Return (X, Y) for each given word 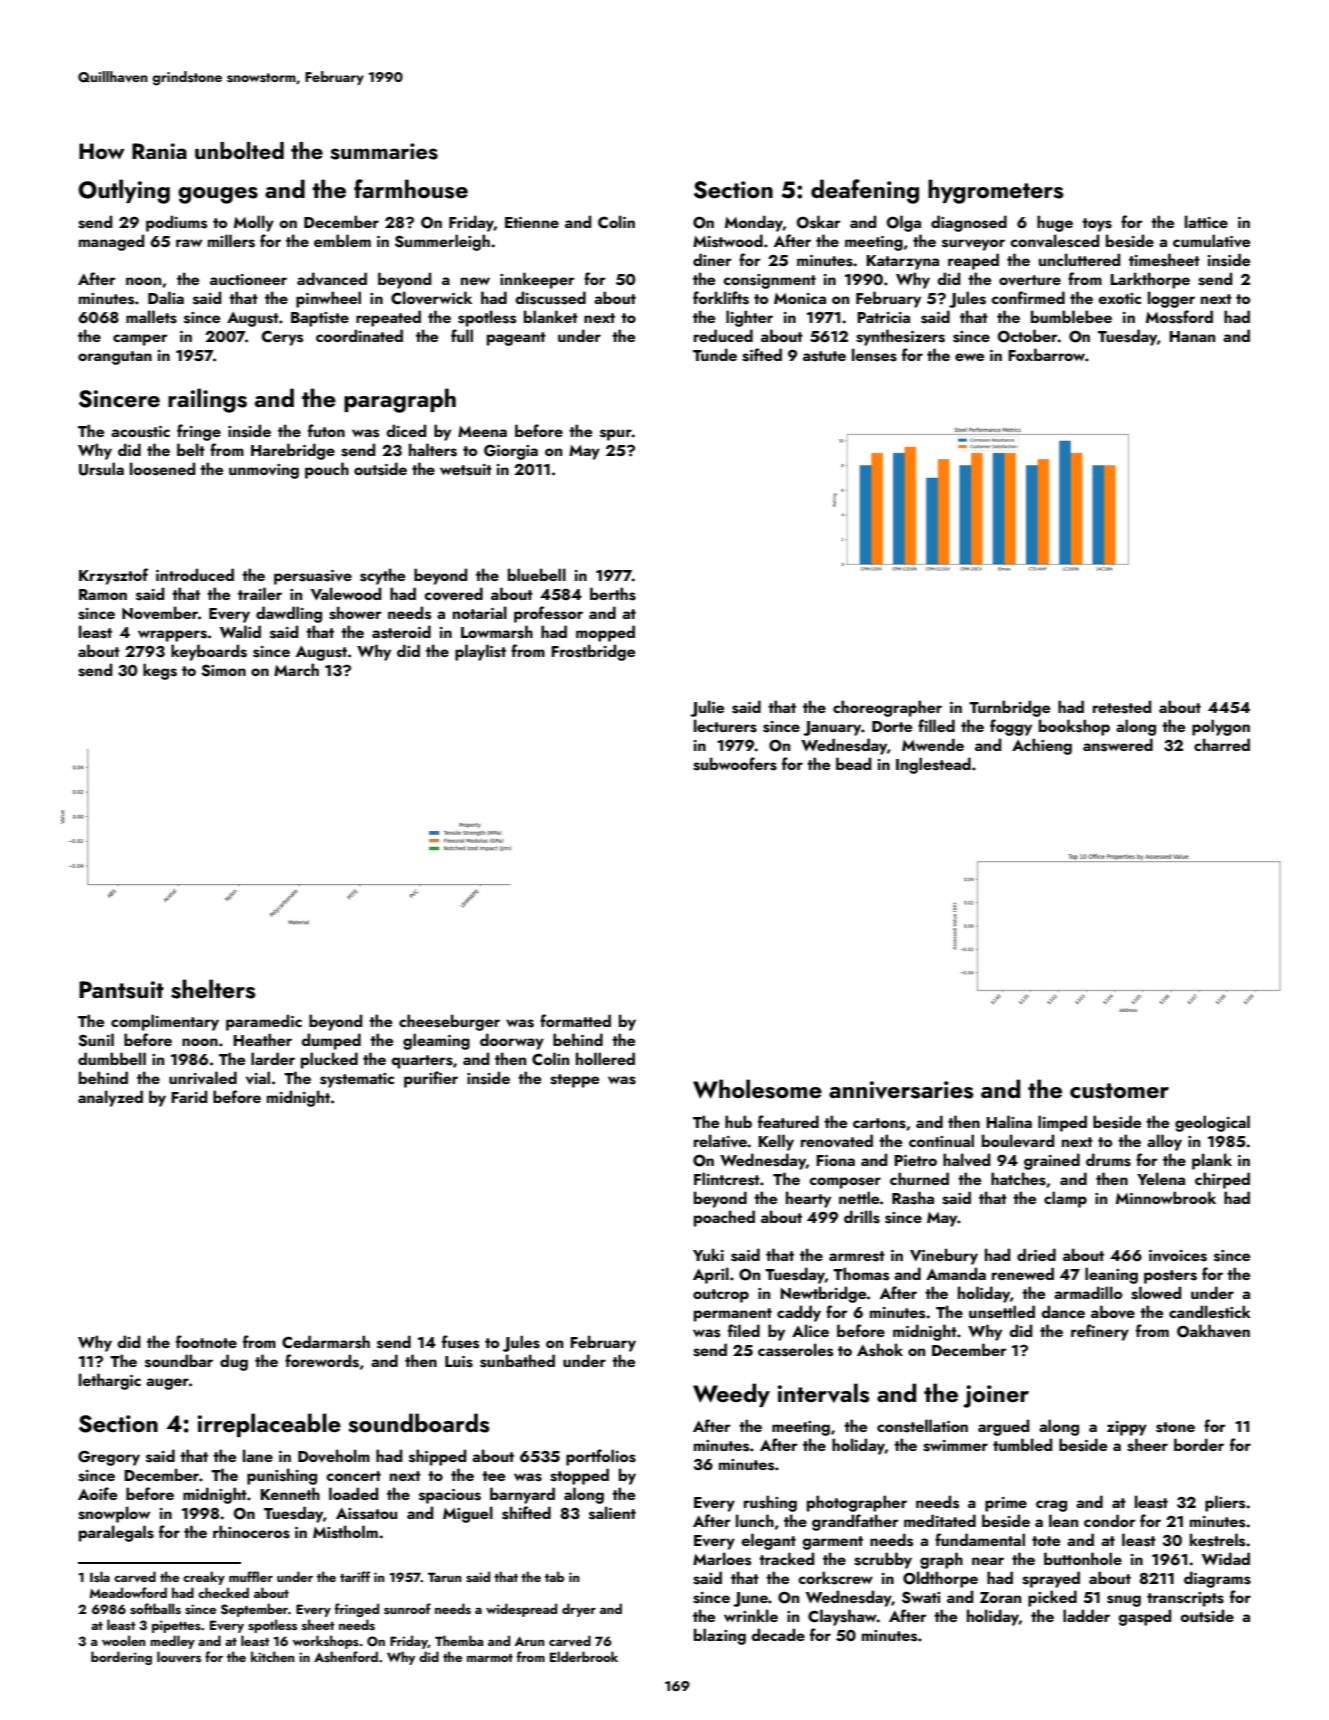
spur (616, 435)
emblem (342, 240)
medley (172, 1642)
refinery (1100, 1332)
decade (778, 1634)
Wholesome (757, 1089)
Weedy (731, 1395)
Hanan (1192, 336)
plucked (329, 1060)
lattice (1206, 221)
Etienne (532, 222)
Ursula (101, 469)
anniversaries (901, 1090)
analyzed (110, 1098)
